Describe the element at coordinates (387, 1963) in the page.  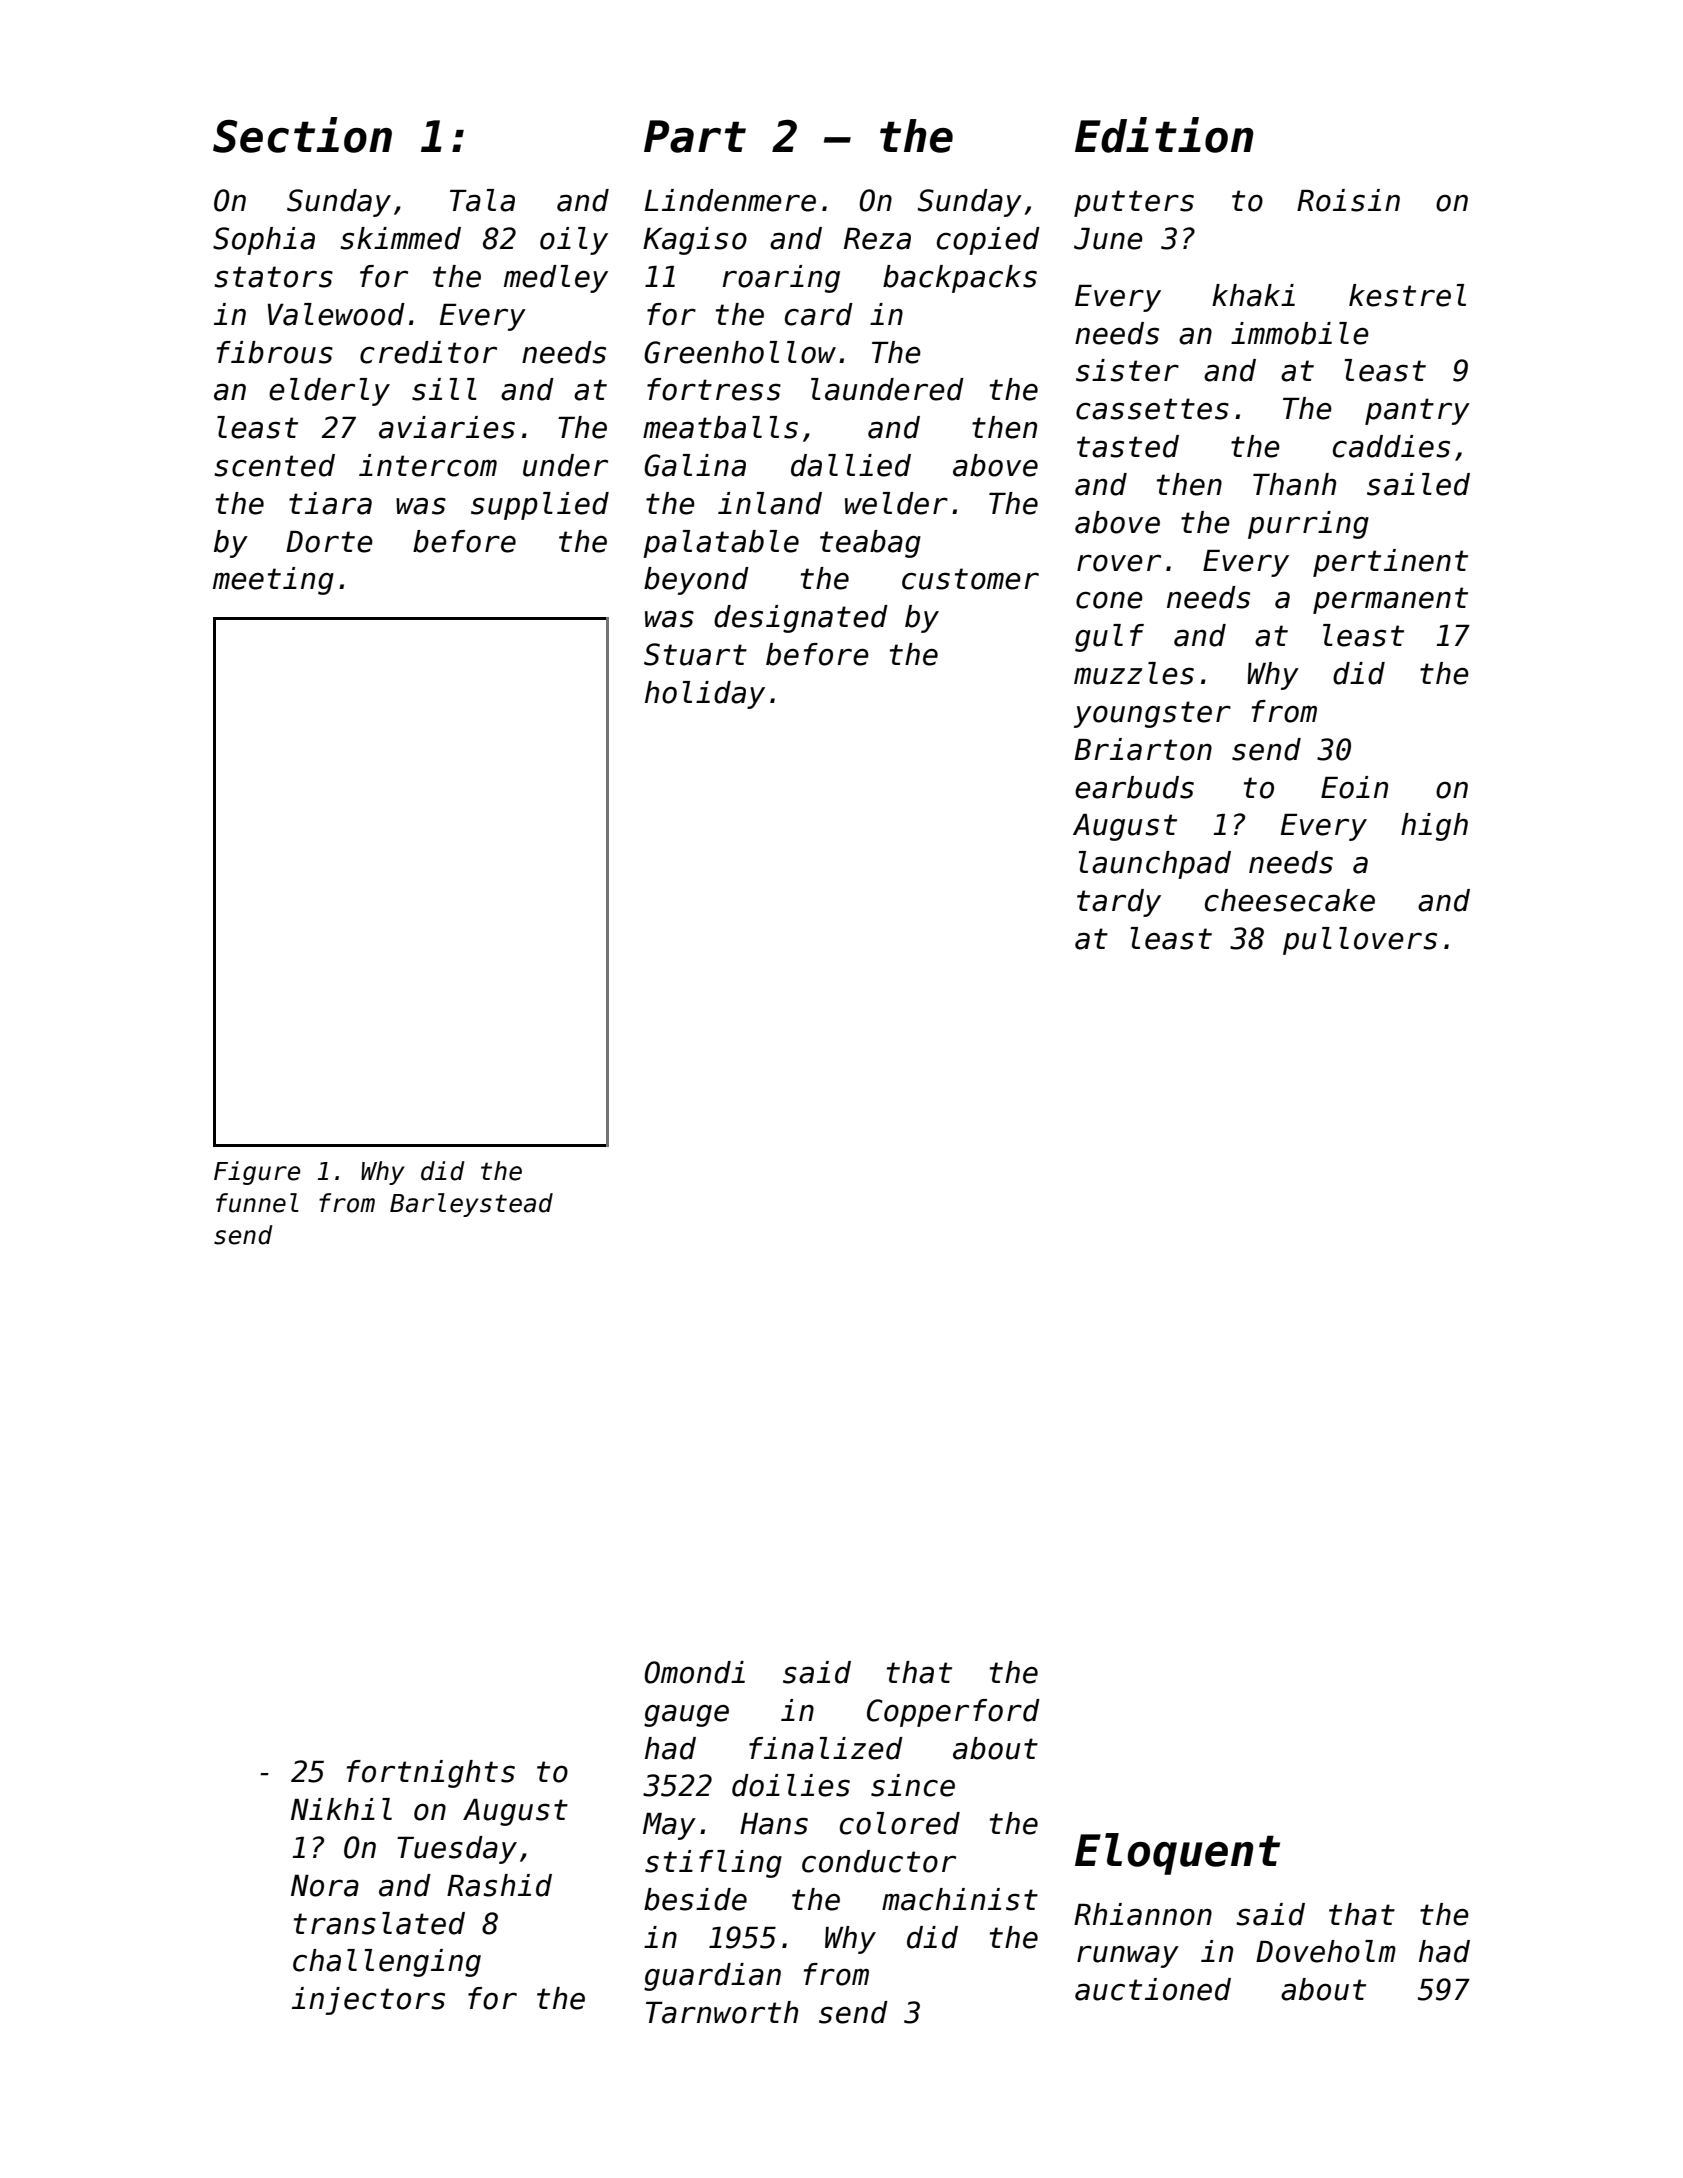
I see `challenging` at that location.
